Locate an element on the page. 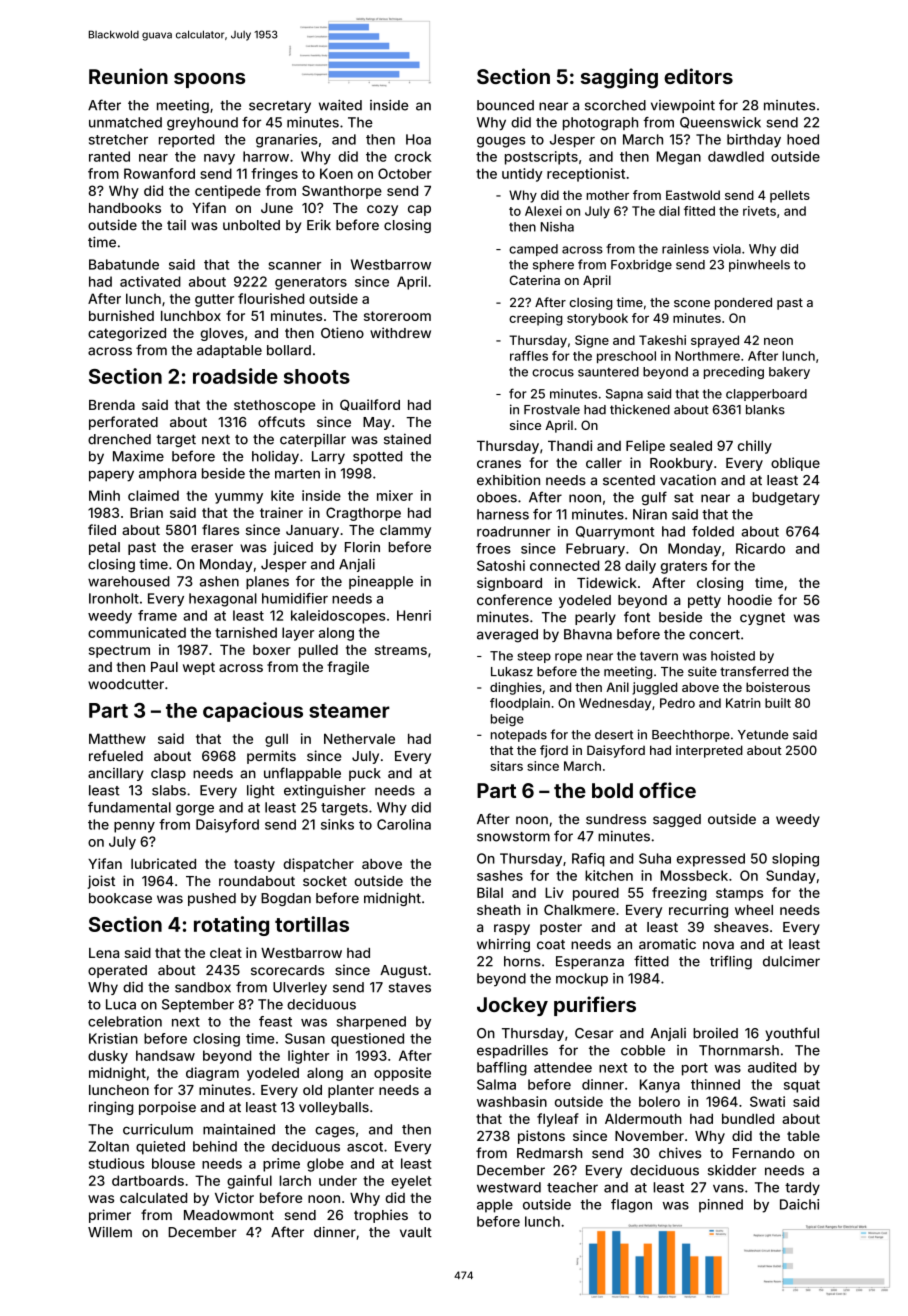  waited is located at coordinates (340, 105).
